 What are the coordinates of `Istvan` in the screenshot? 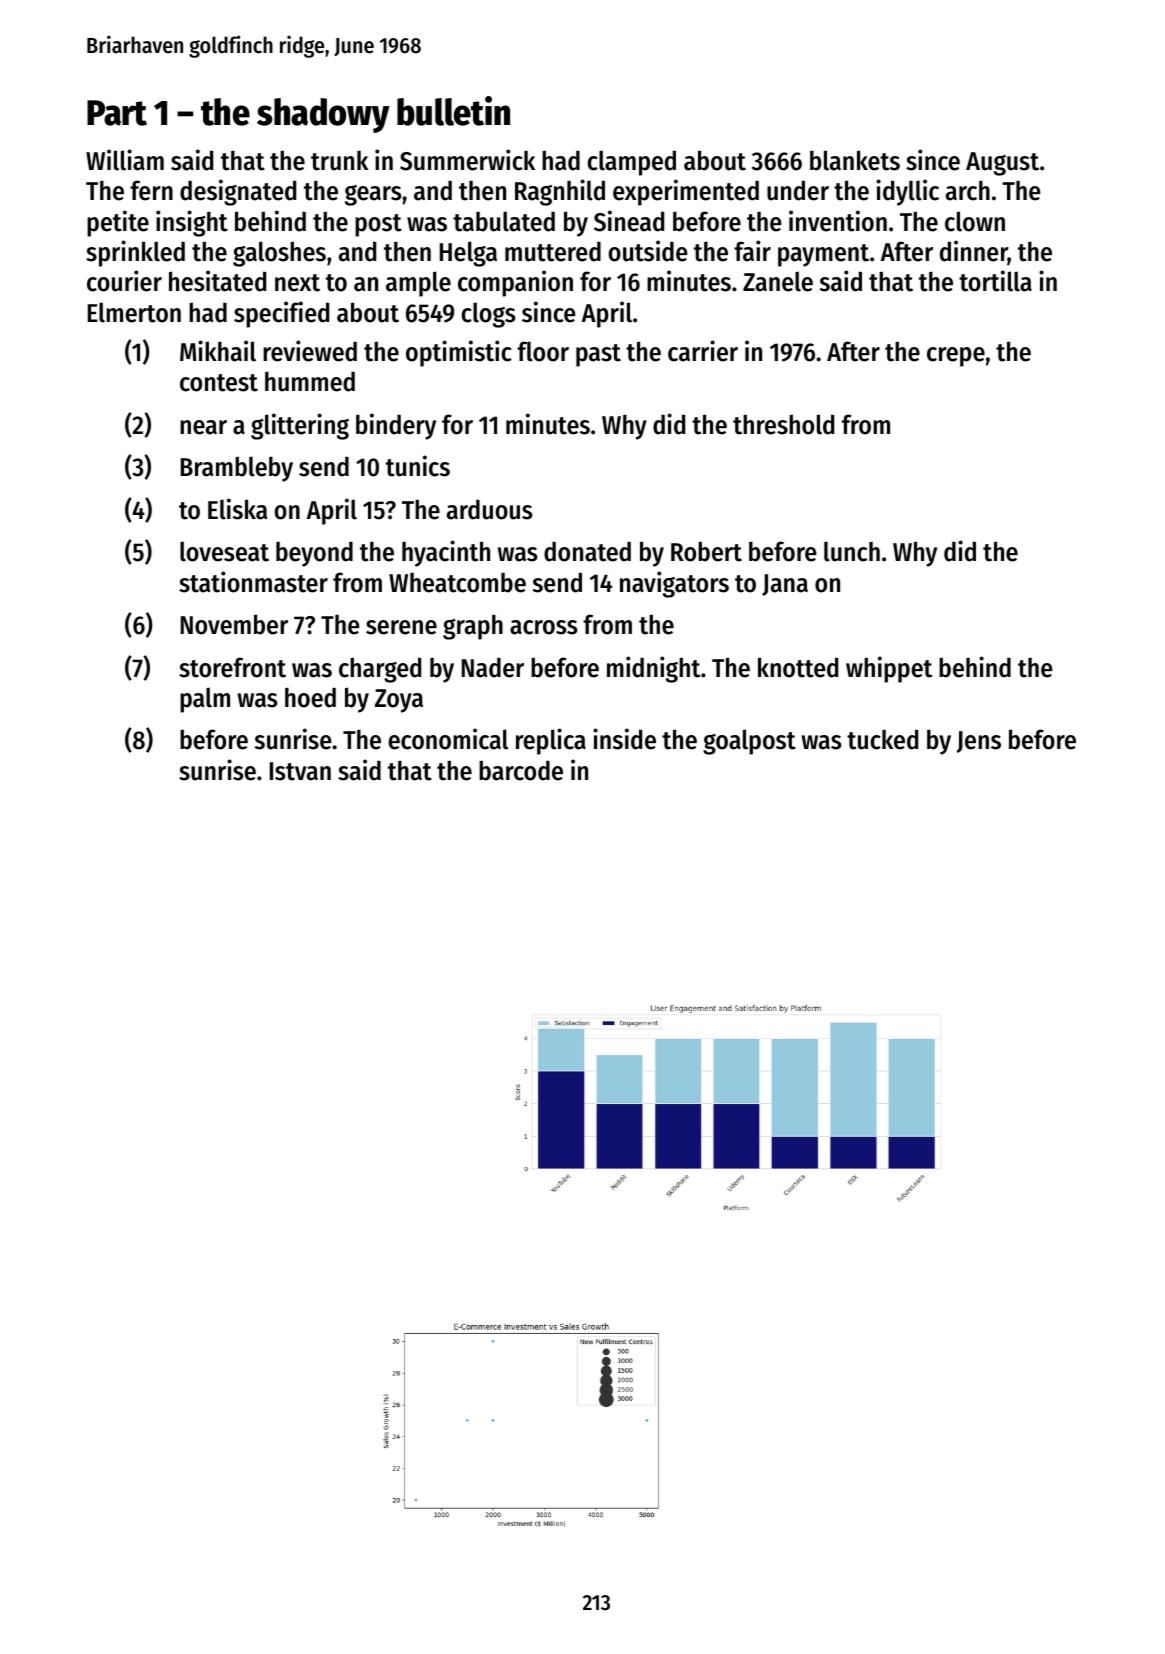 It's located at (300, 771).
